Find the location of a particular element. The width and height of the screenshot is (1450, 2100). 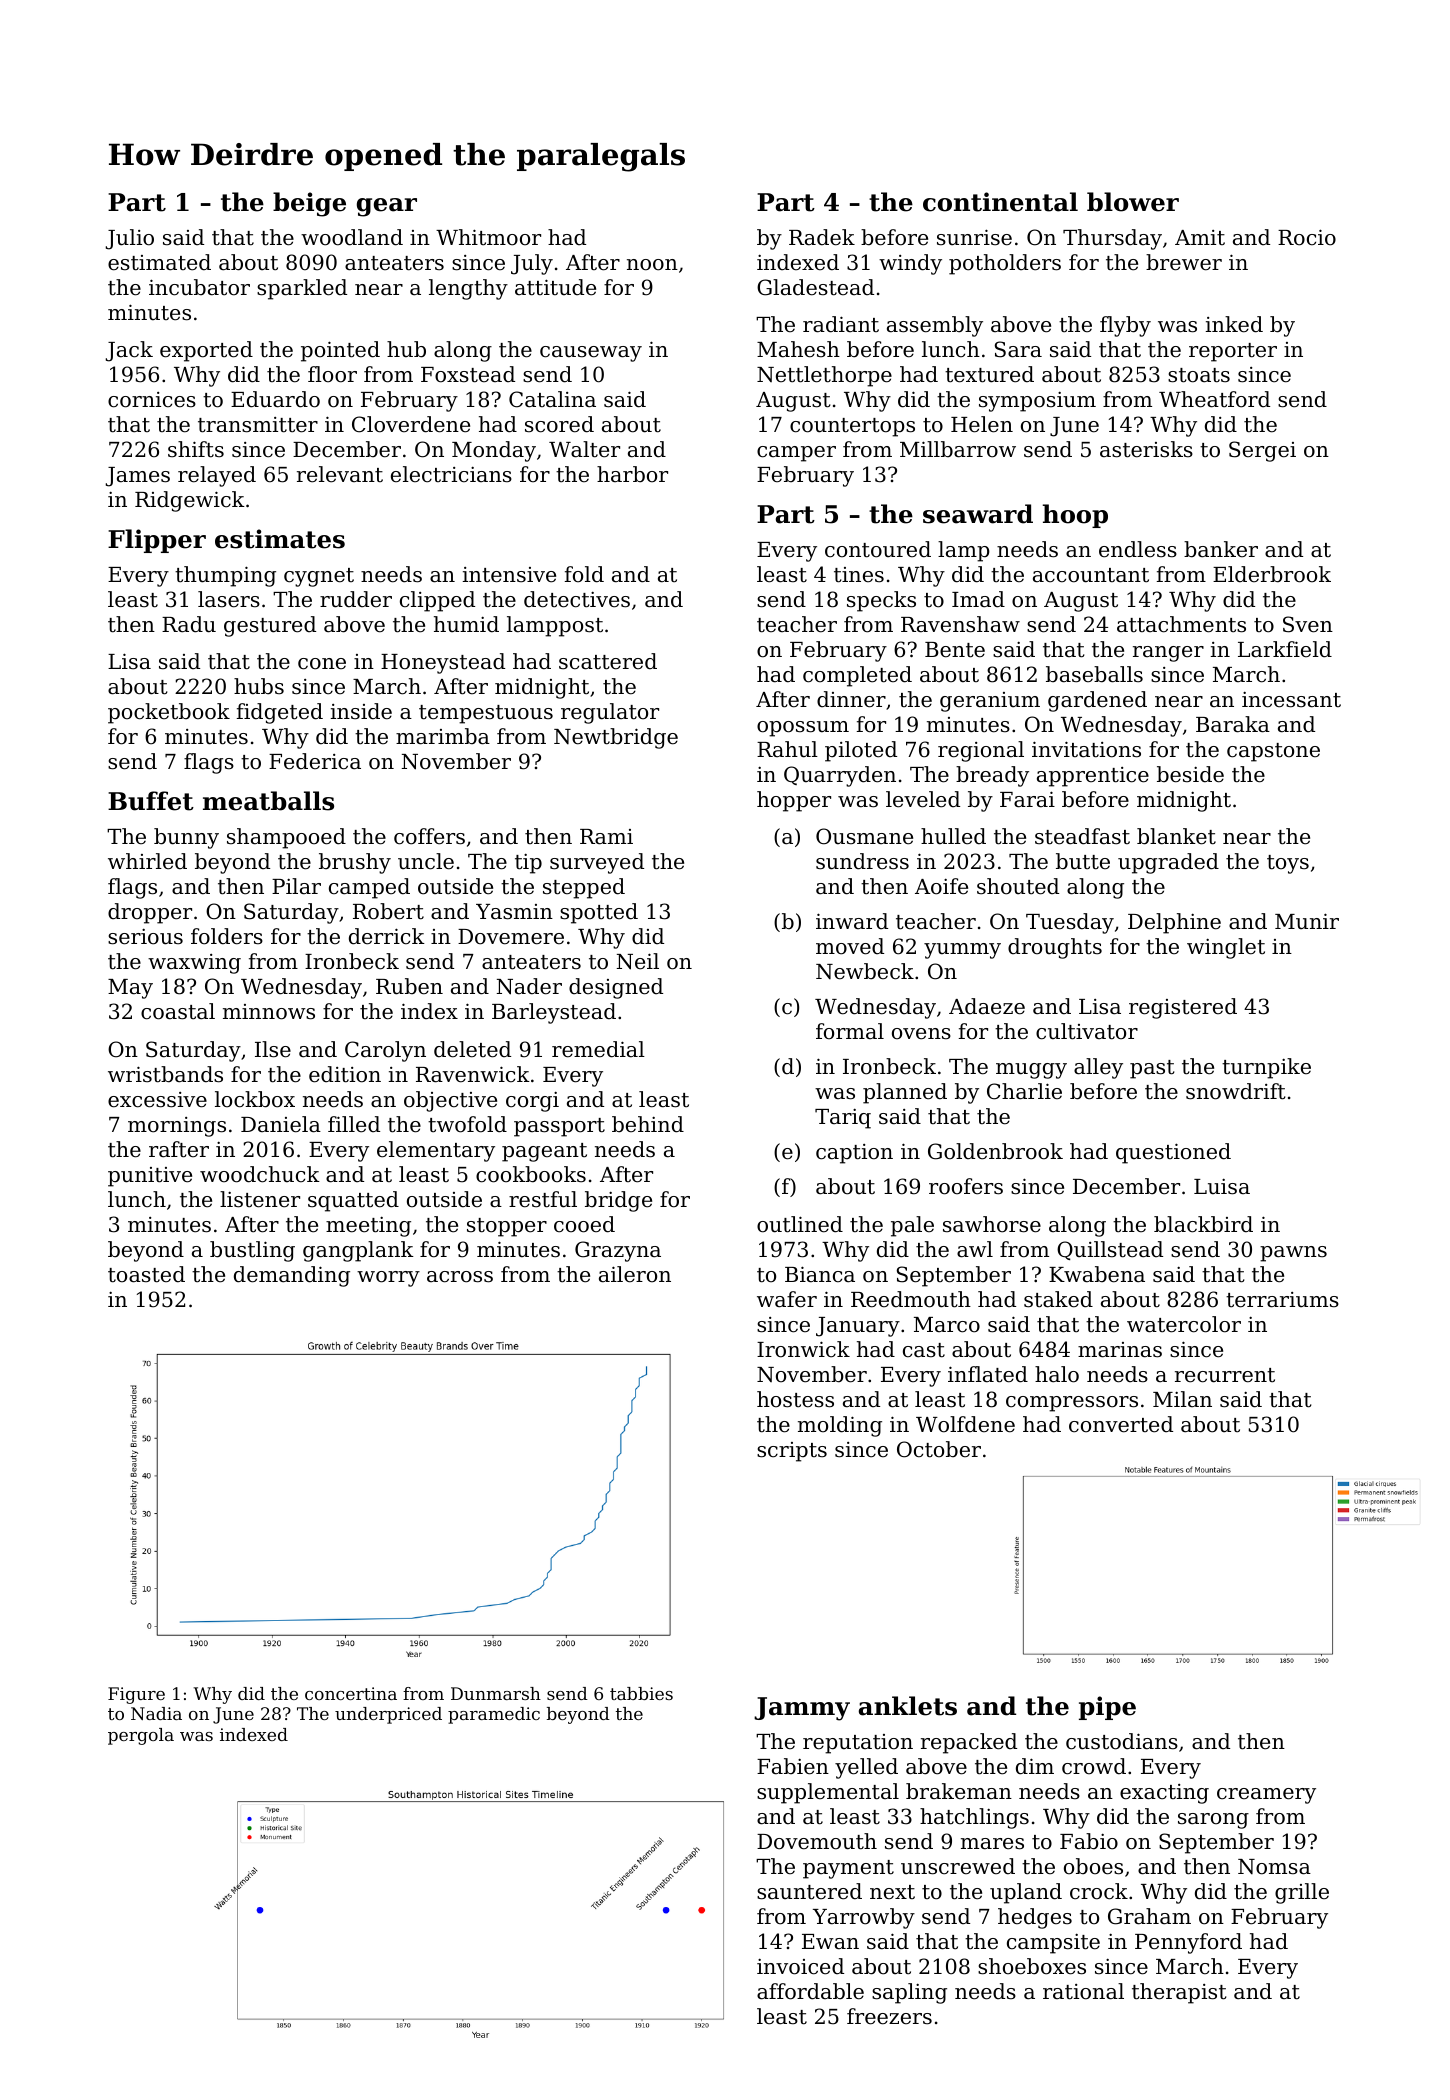

scripts is located at coordinates (792, 1452).
